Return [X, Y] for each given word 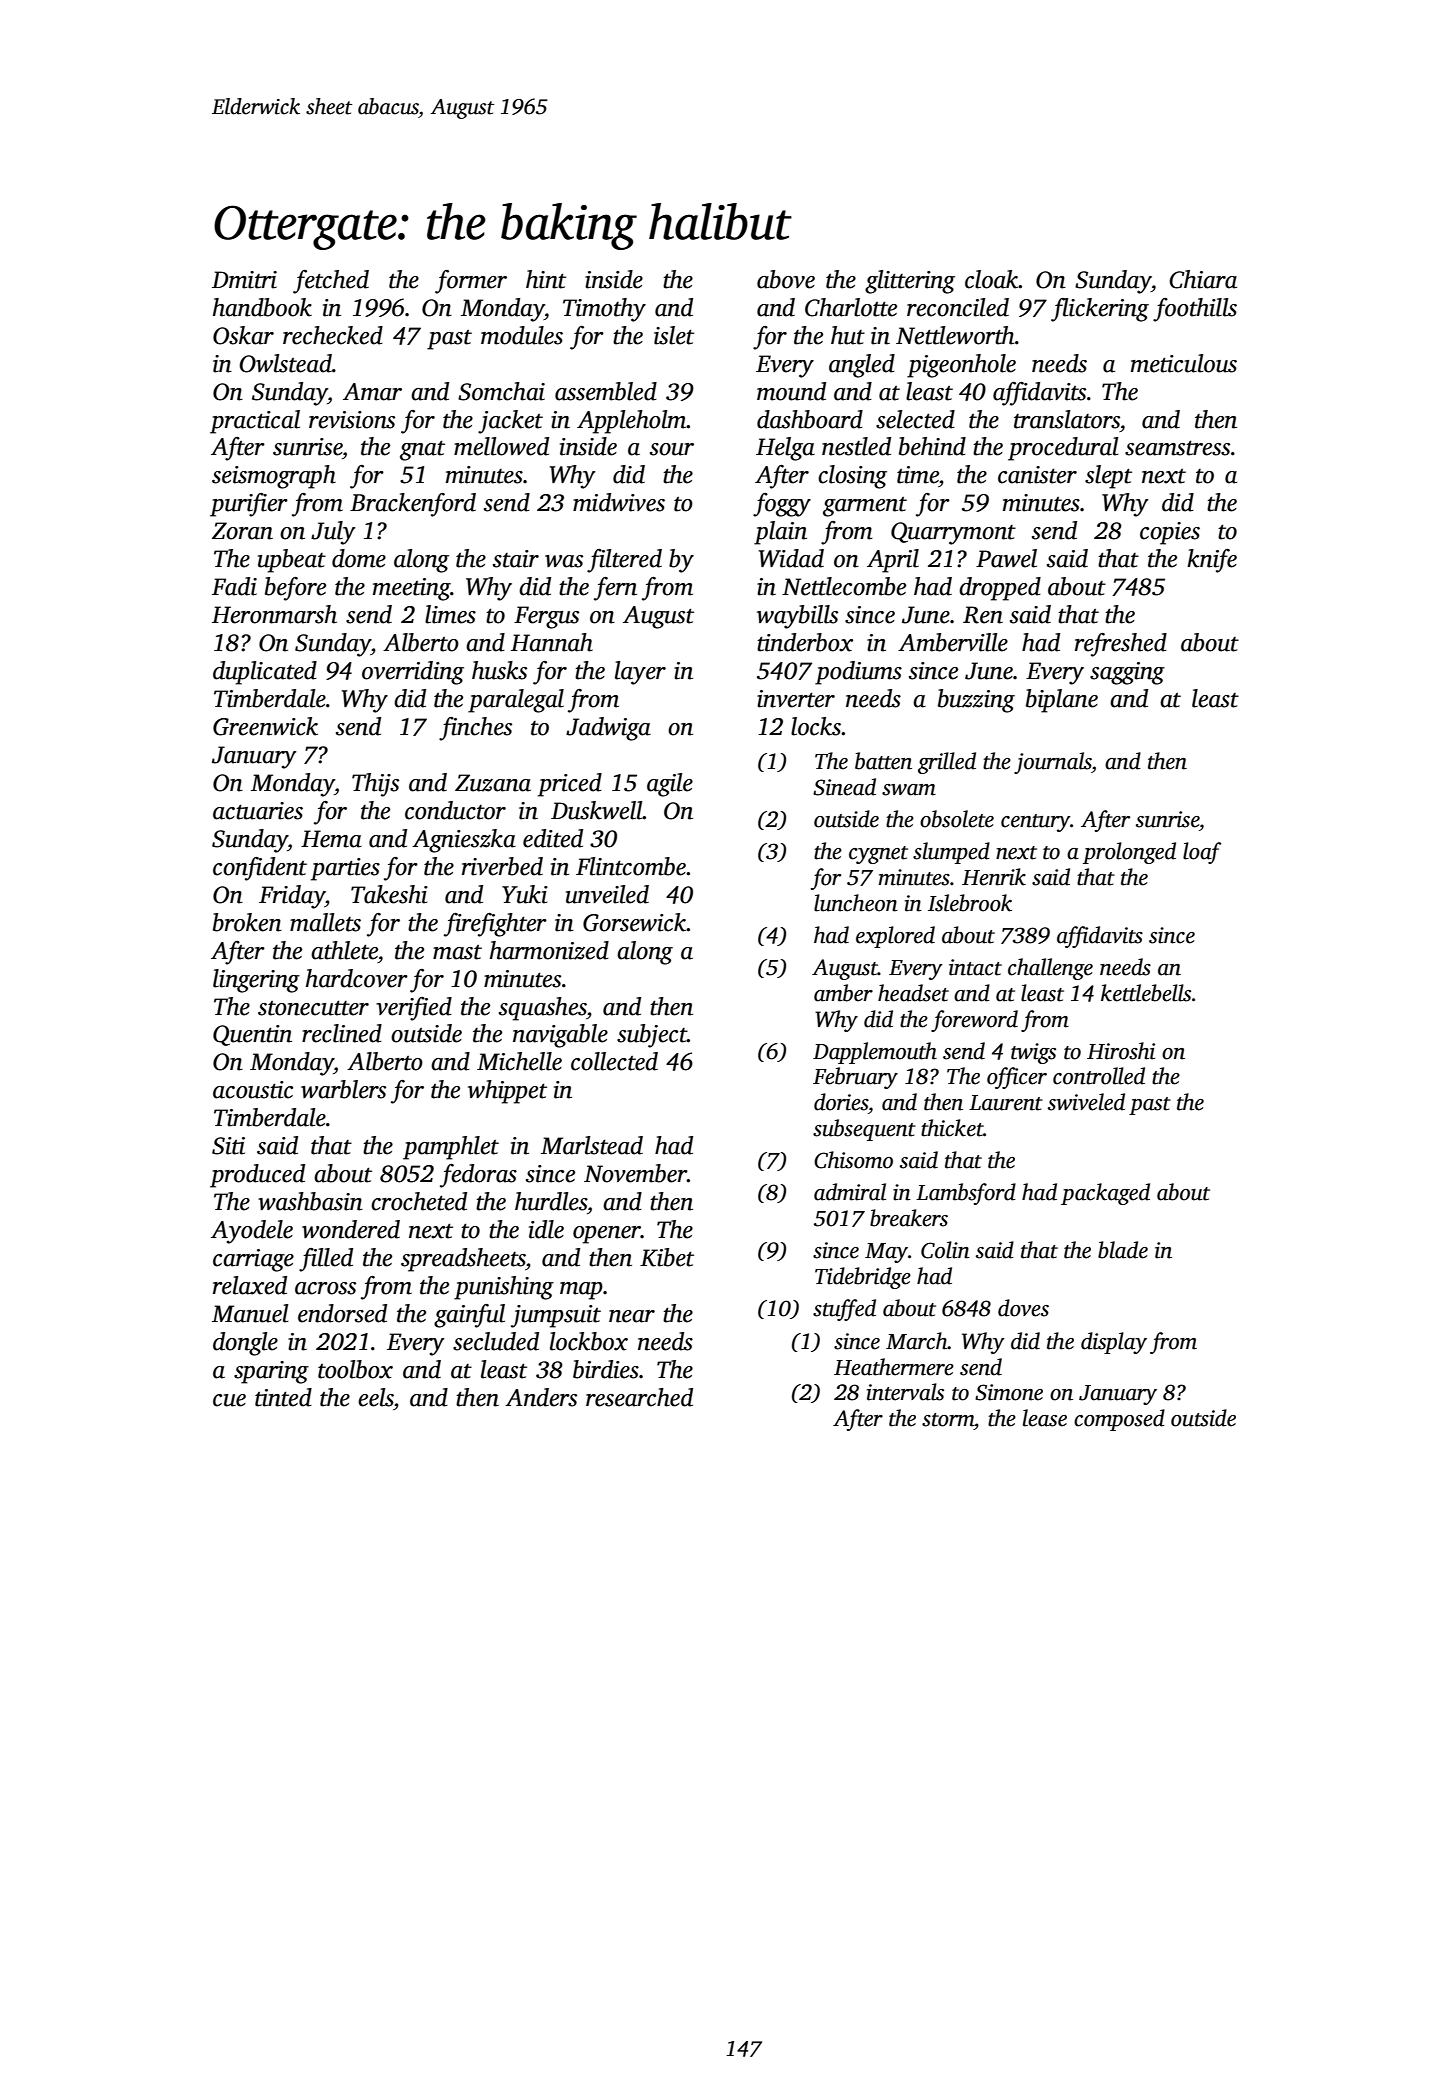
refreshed [1121, 645]
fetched [331, 282]
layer [640, 673]
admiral [850, 1192]
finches [475, 729]
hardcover [357, 978]
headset [913, 993]
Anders [541, 1397]
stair [516, 559]
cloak [992, 279]
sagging [1127, 673]
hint [546, 279]
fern [615, 589]
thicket [952, 1128]
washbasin [310, 1201]
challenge [1050, 969]
